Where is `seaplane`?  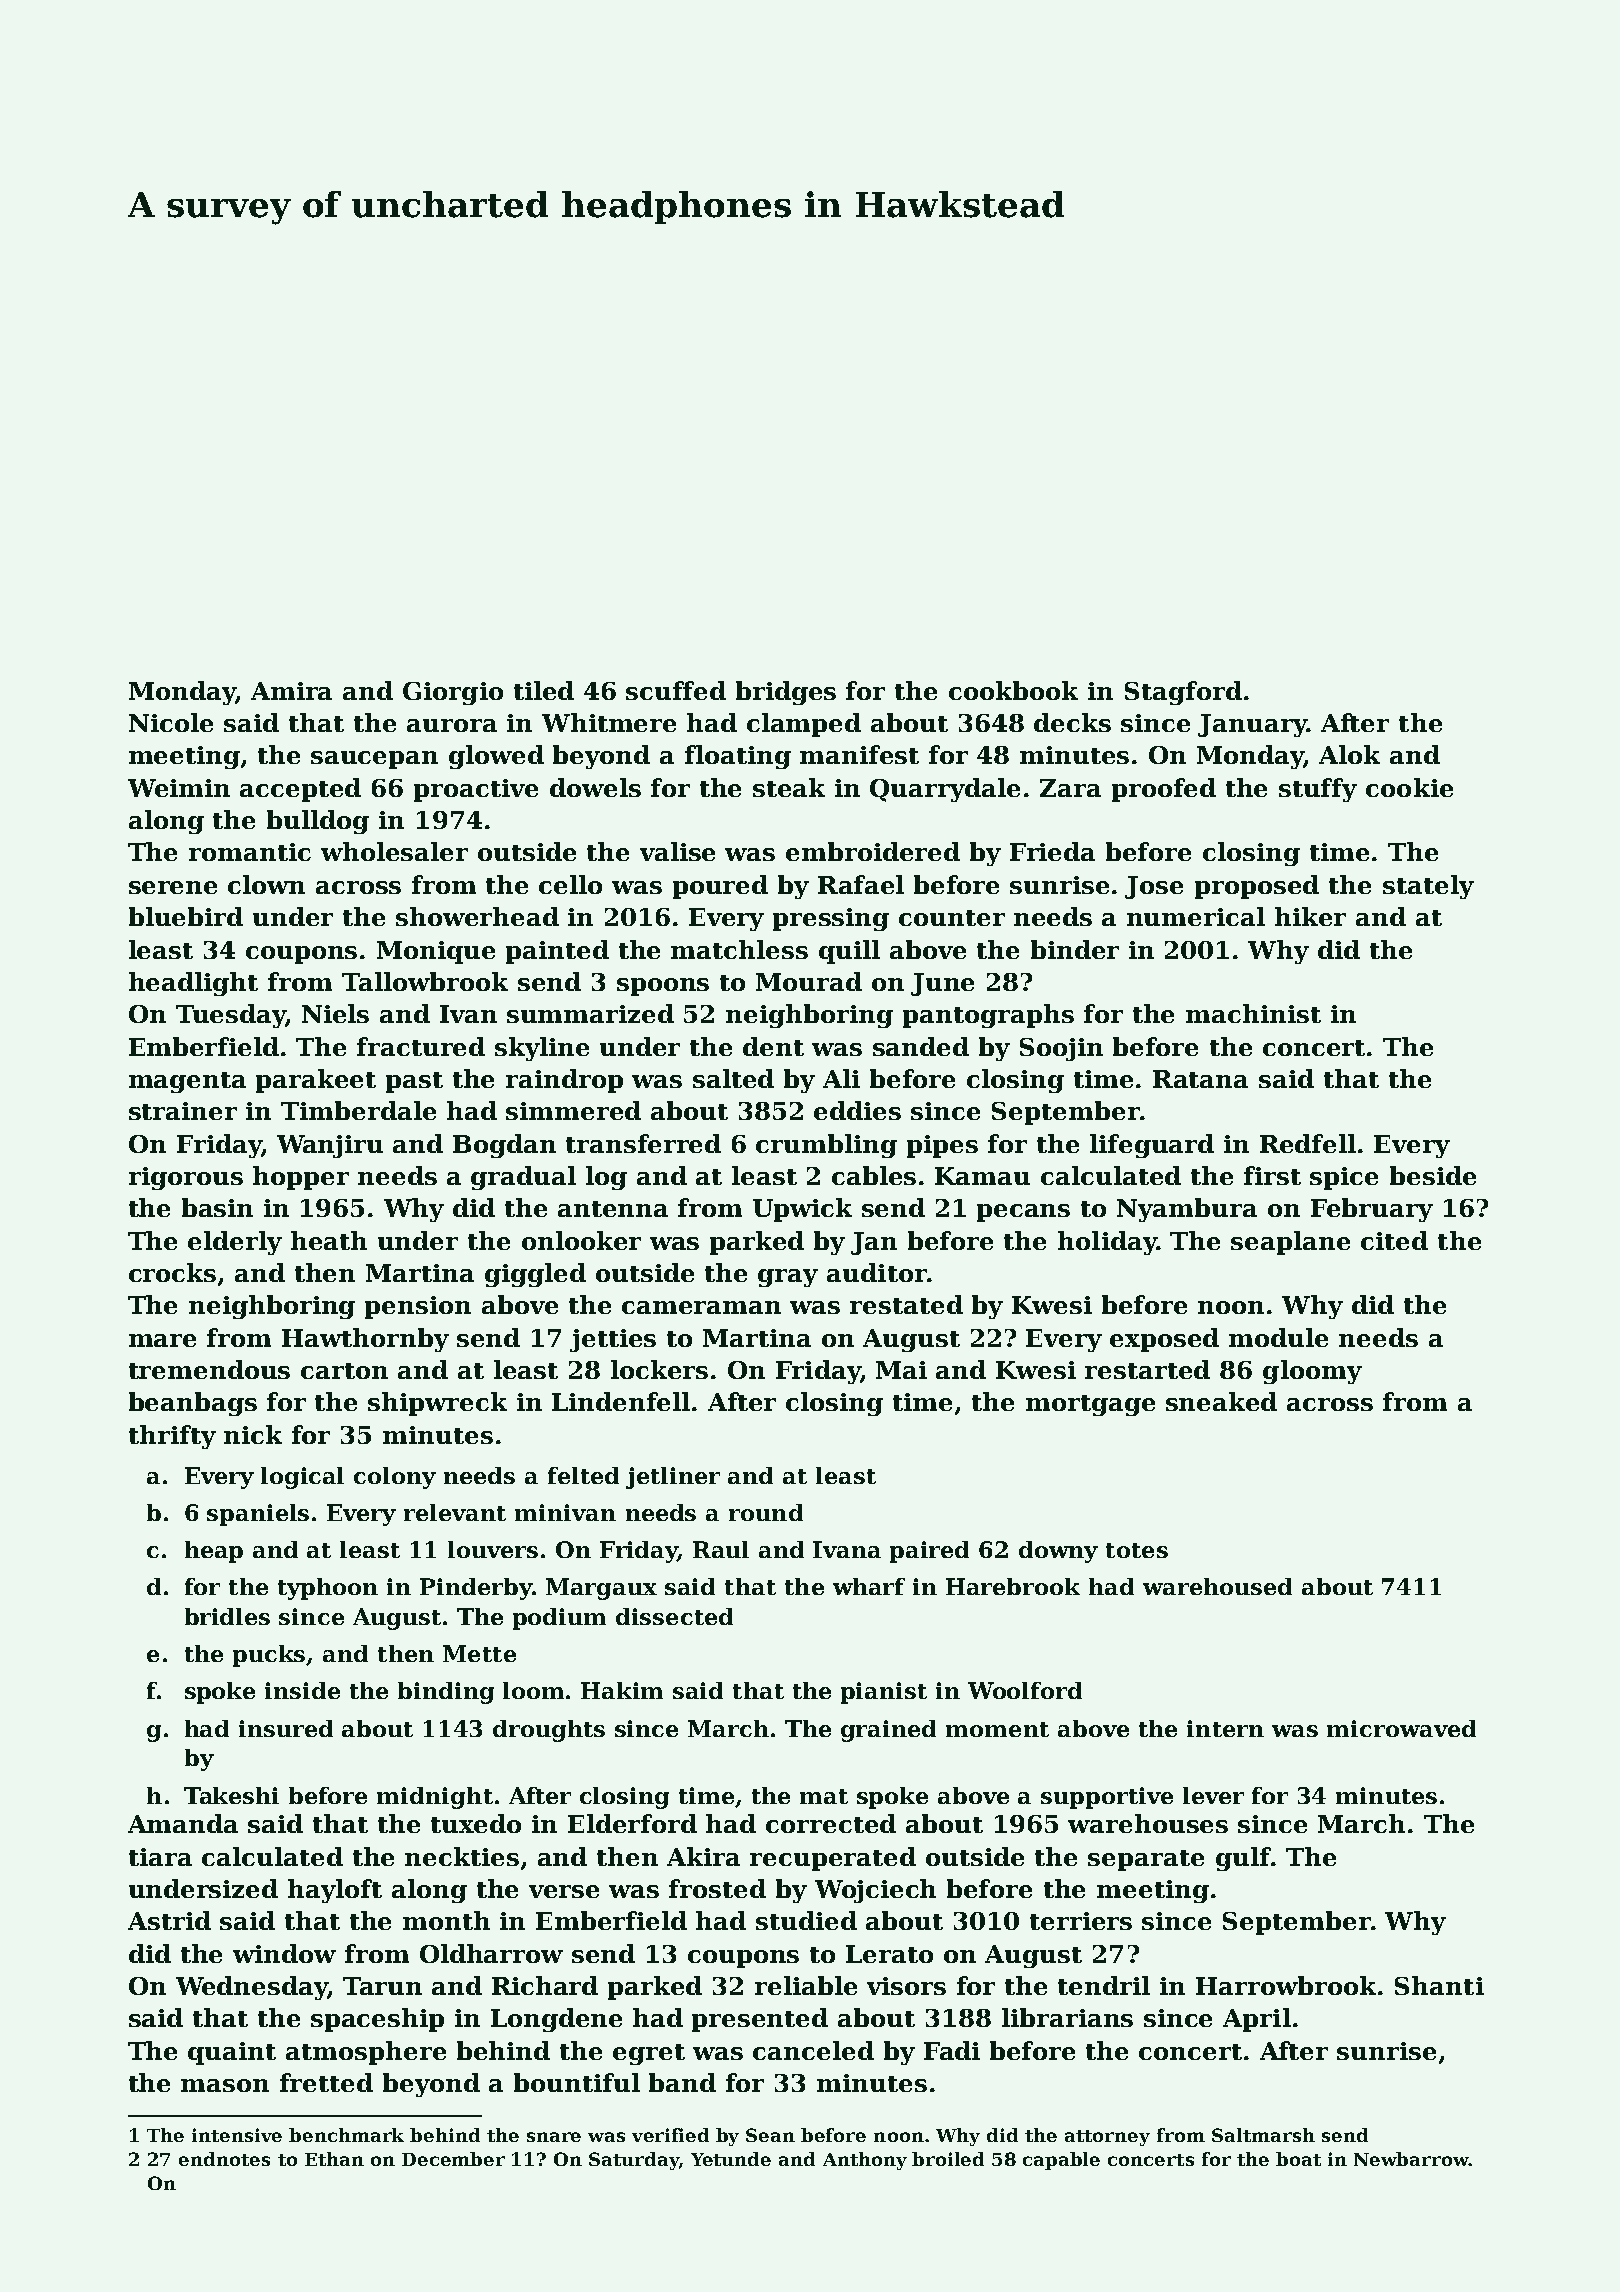
seaplane is located at coordinates (1290, 1243).
